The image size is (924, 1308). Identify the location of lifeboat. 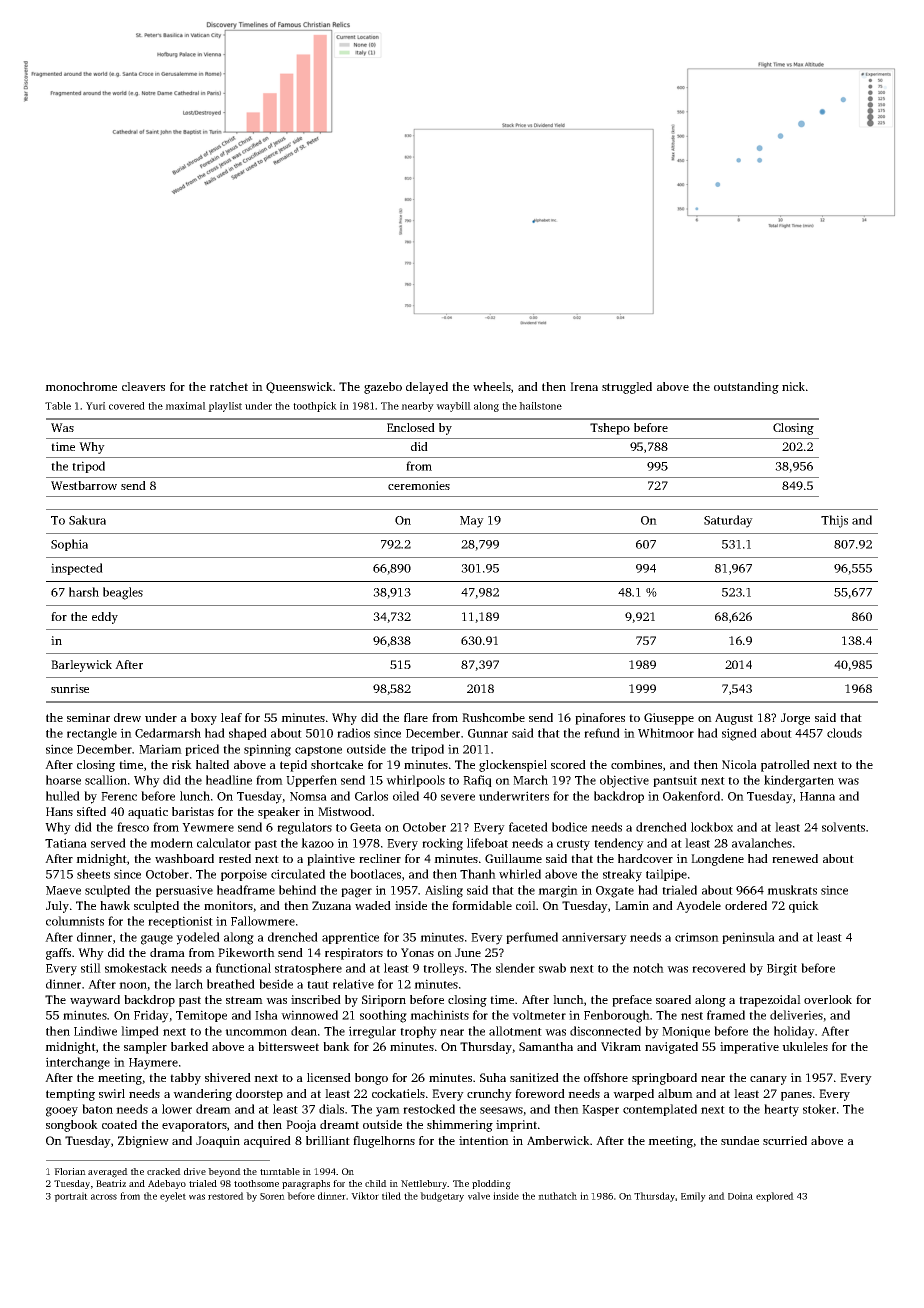
(487, 843).
